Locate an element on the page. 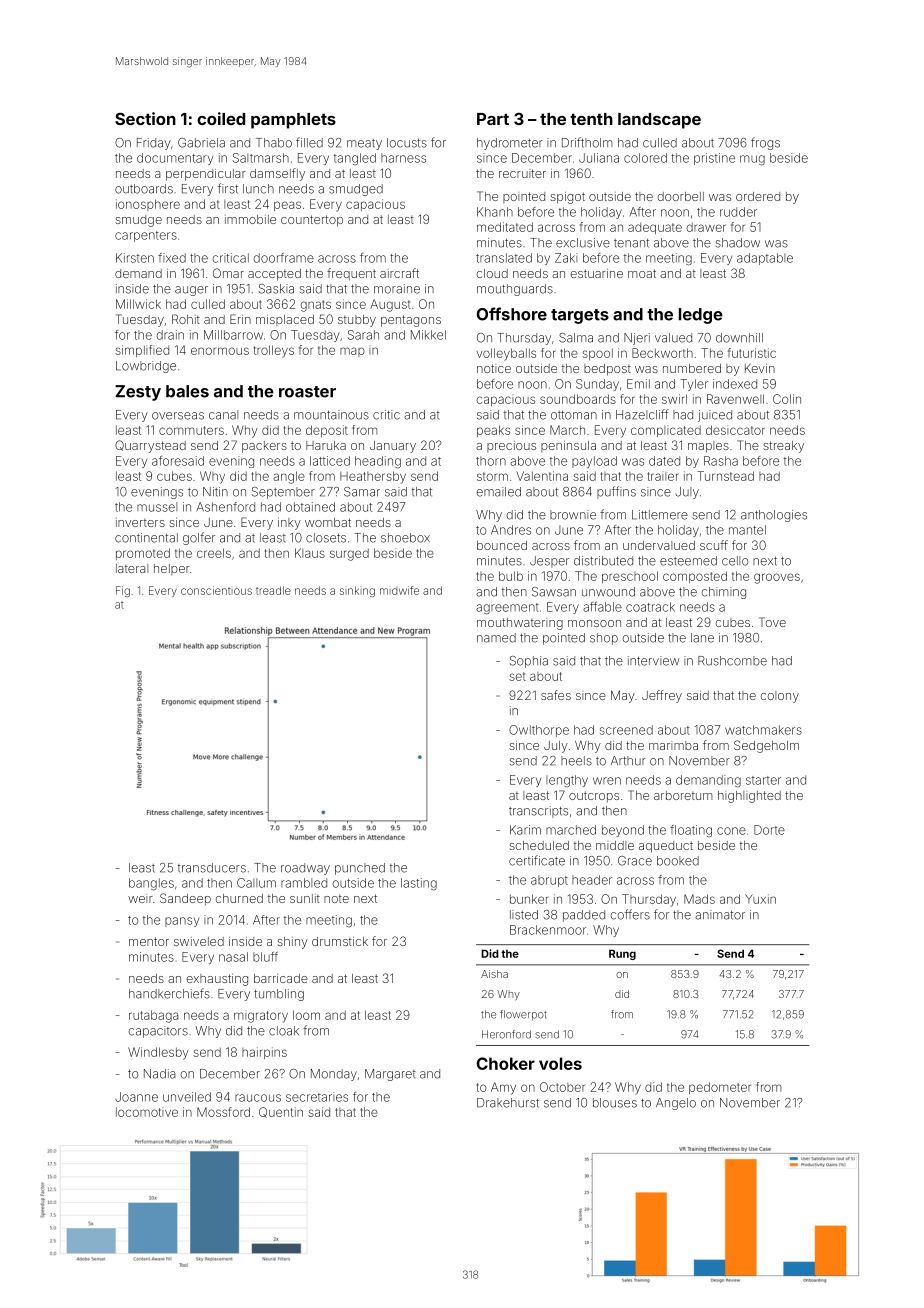  midwife is located at coordinates (399, 590).
